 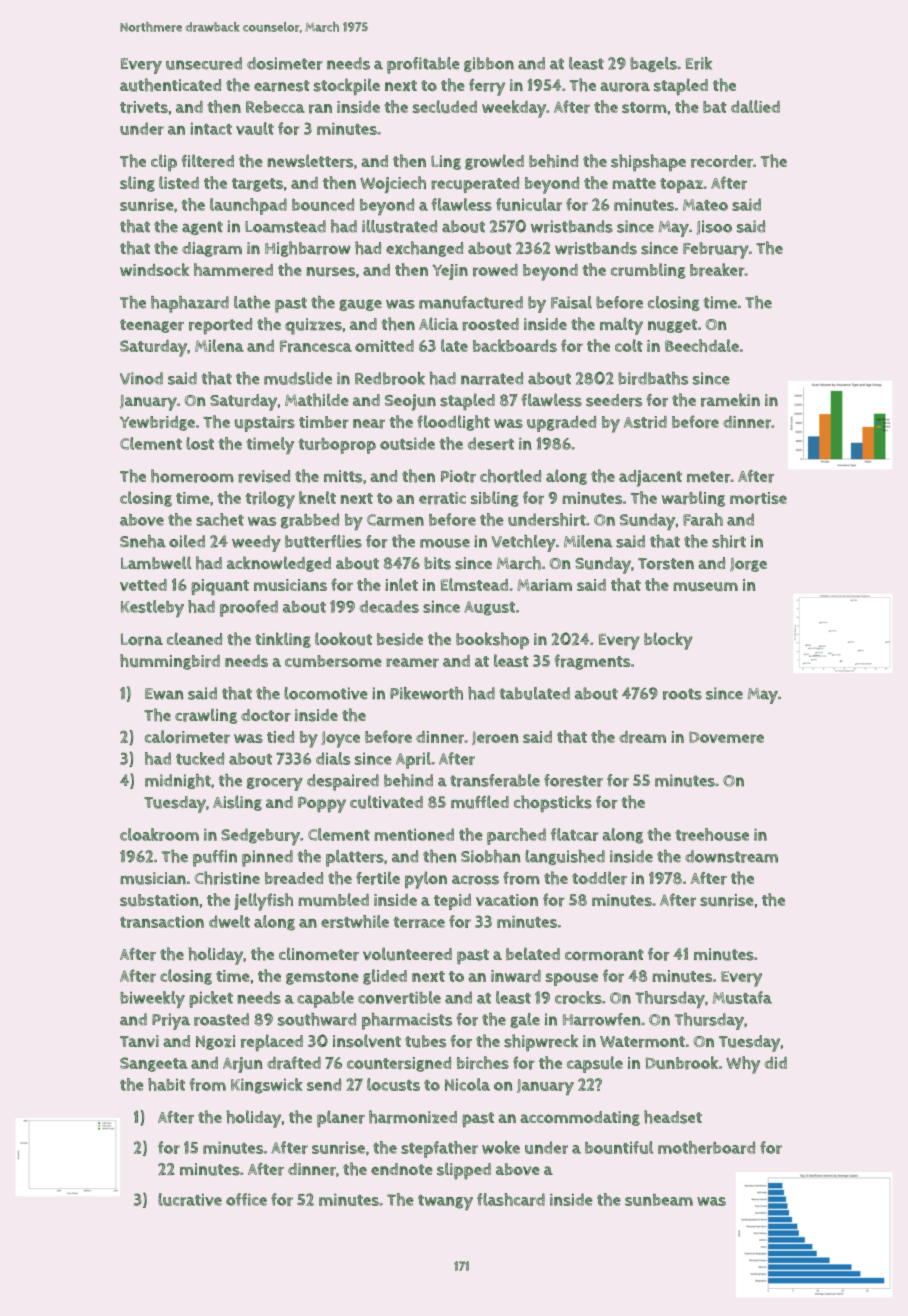 What do you see at coordinates (255, 128) in the screenshot?
I see `vault` at bounding box center [255, 128].
